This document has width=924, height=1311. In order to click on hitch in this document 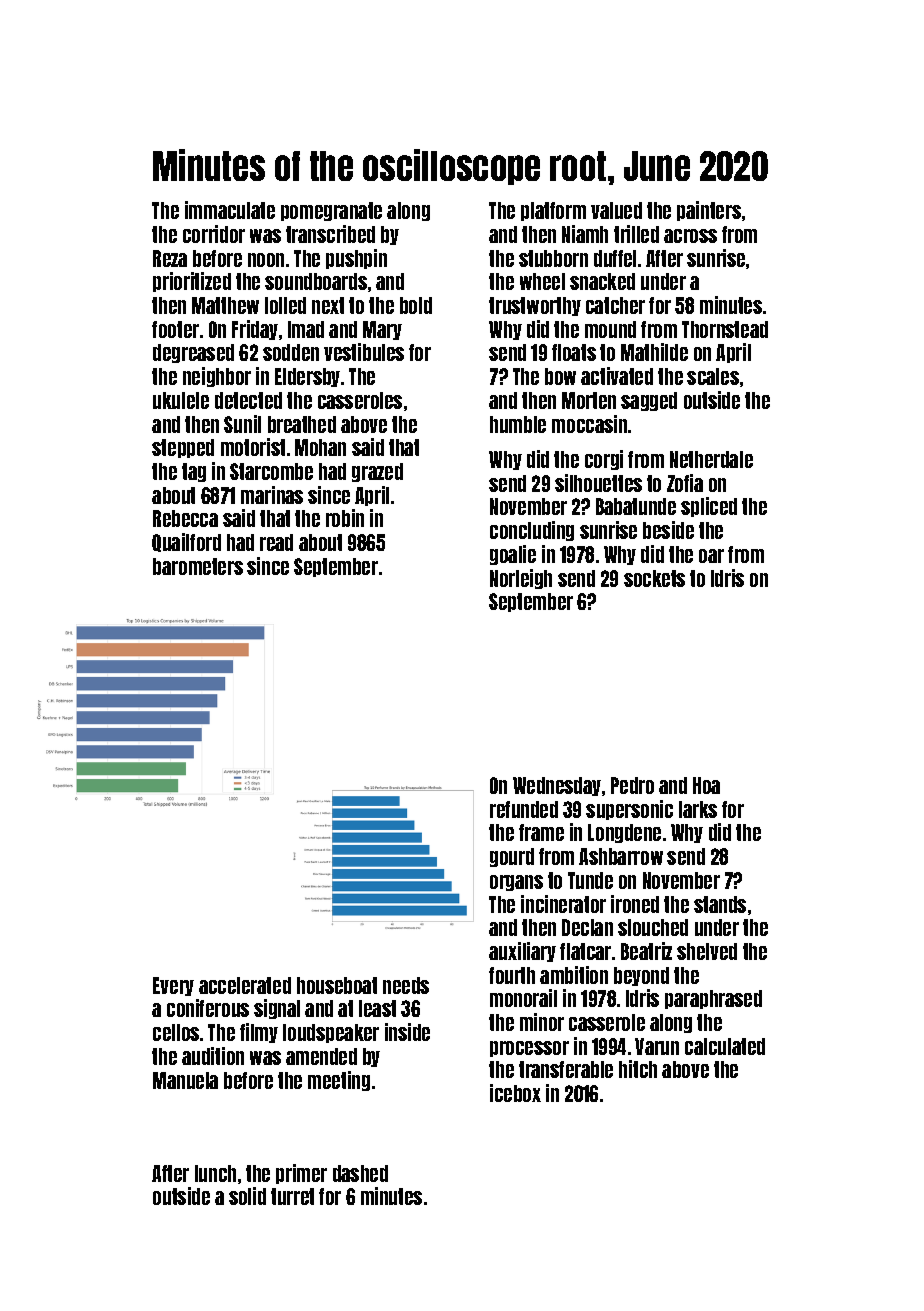, I will do `click(638, 1069)`.
